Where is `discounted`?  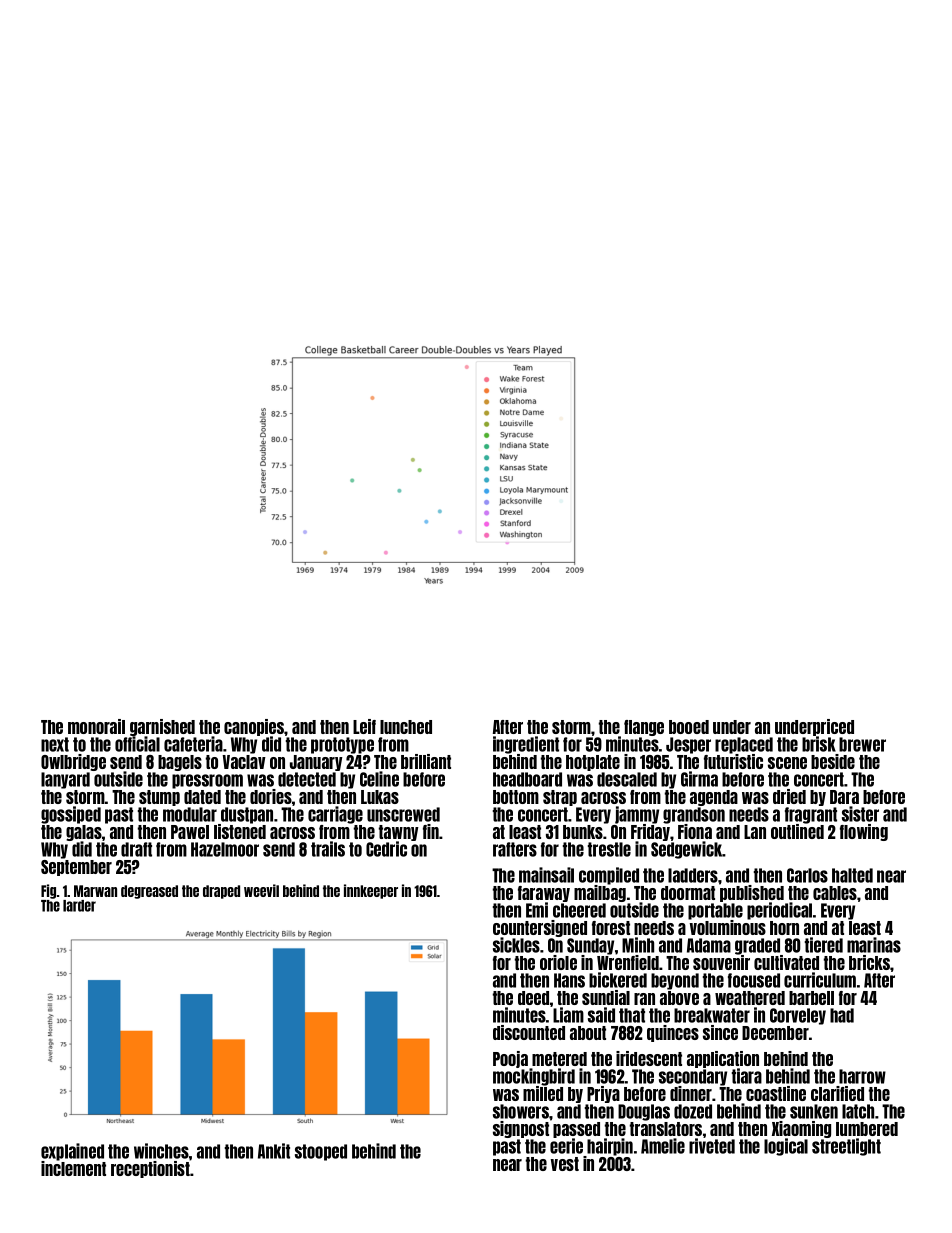
discounted is located at coordinates (529, 1032).
